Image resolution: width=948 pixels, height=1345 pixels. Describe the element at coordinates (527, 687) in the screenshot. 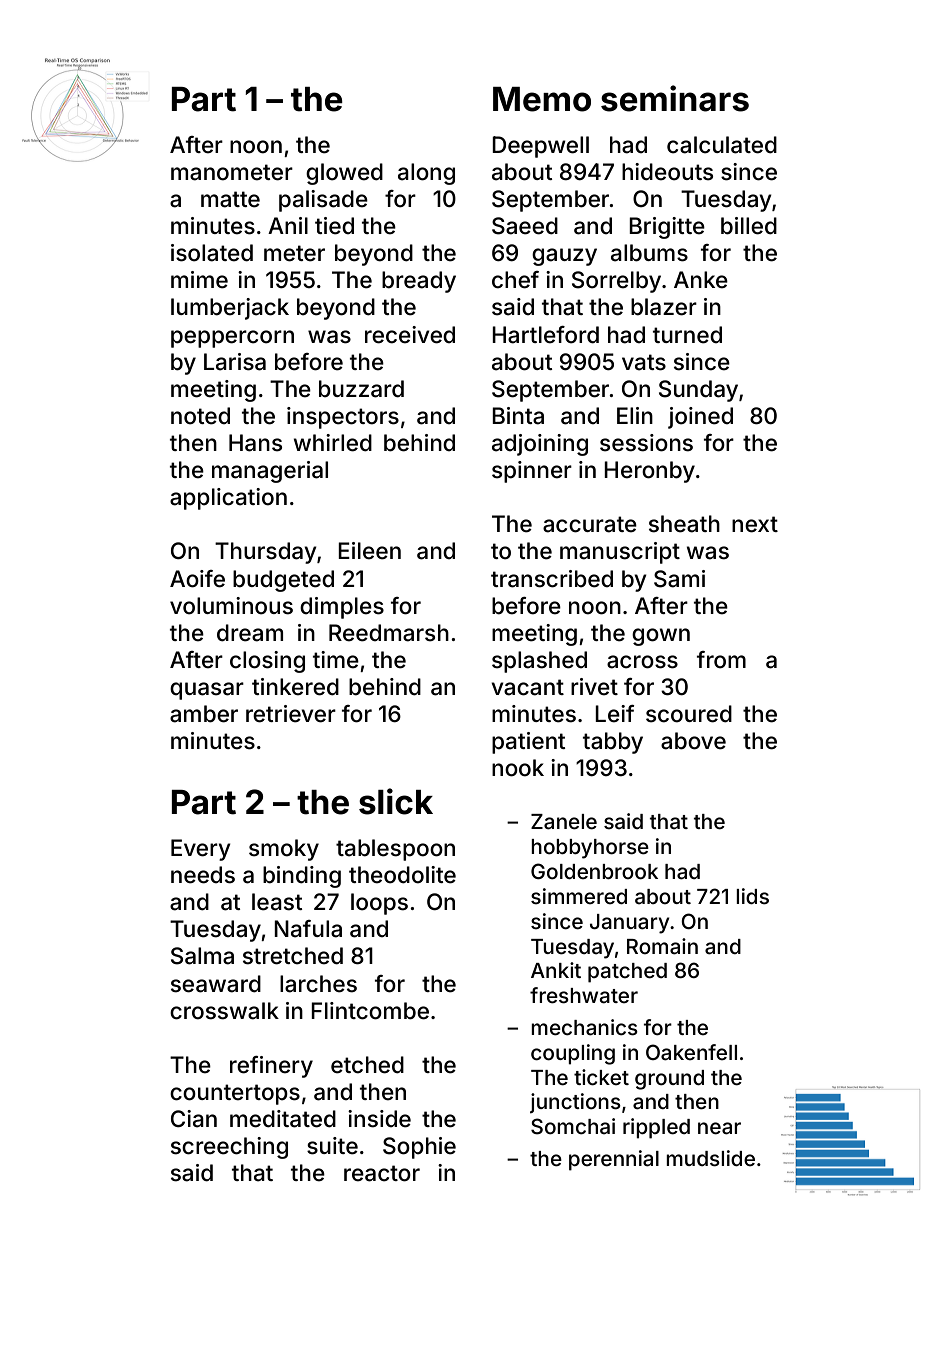

I see `vacant` at that location.
